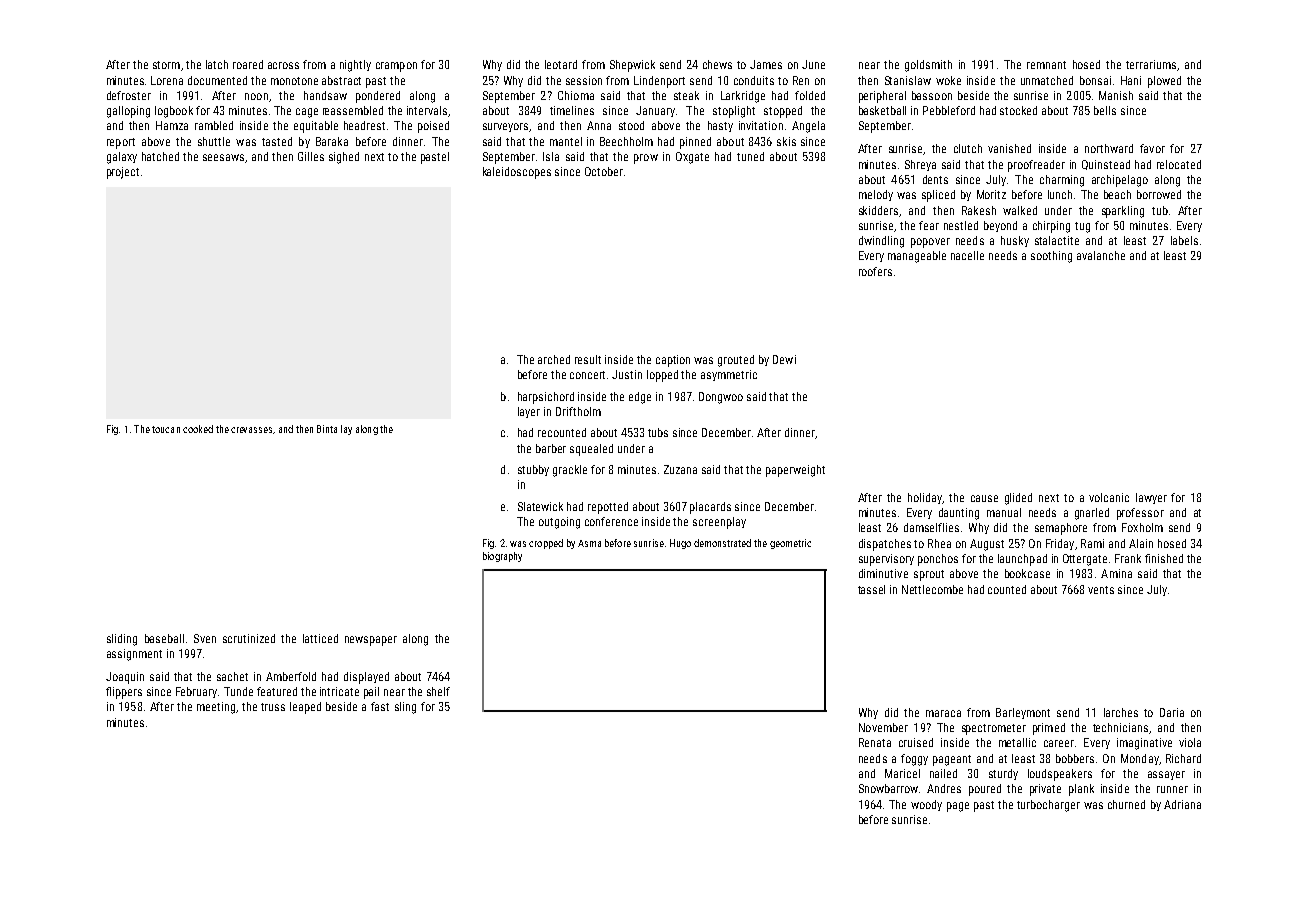 The image size is (1308, 924). What do you see at coordinates (554, 359) in the page?
I see `arched` at bounding box center [554, 359].
